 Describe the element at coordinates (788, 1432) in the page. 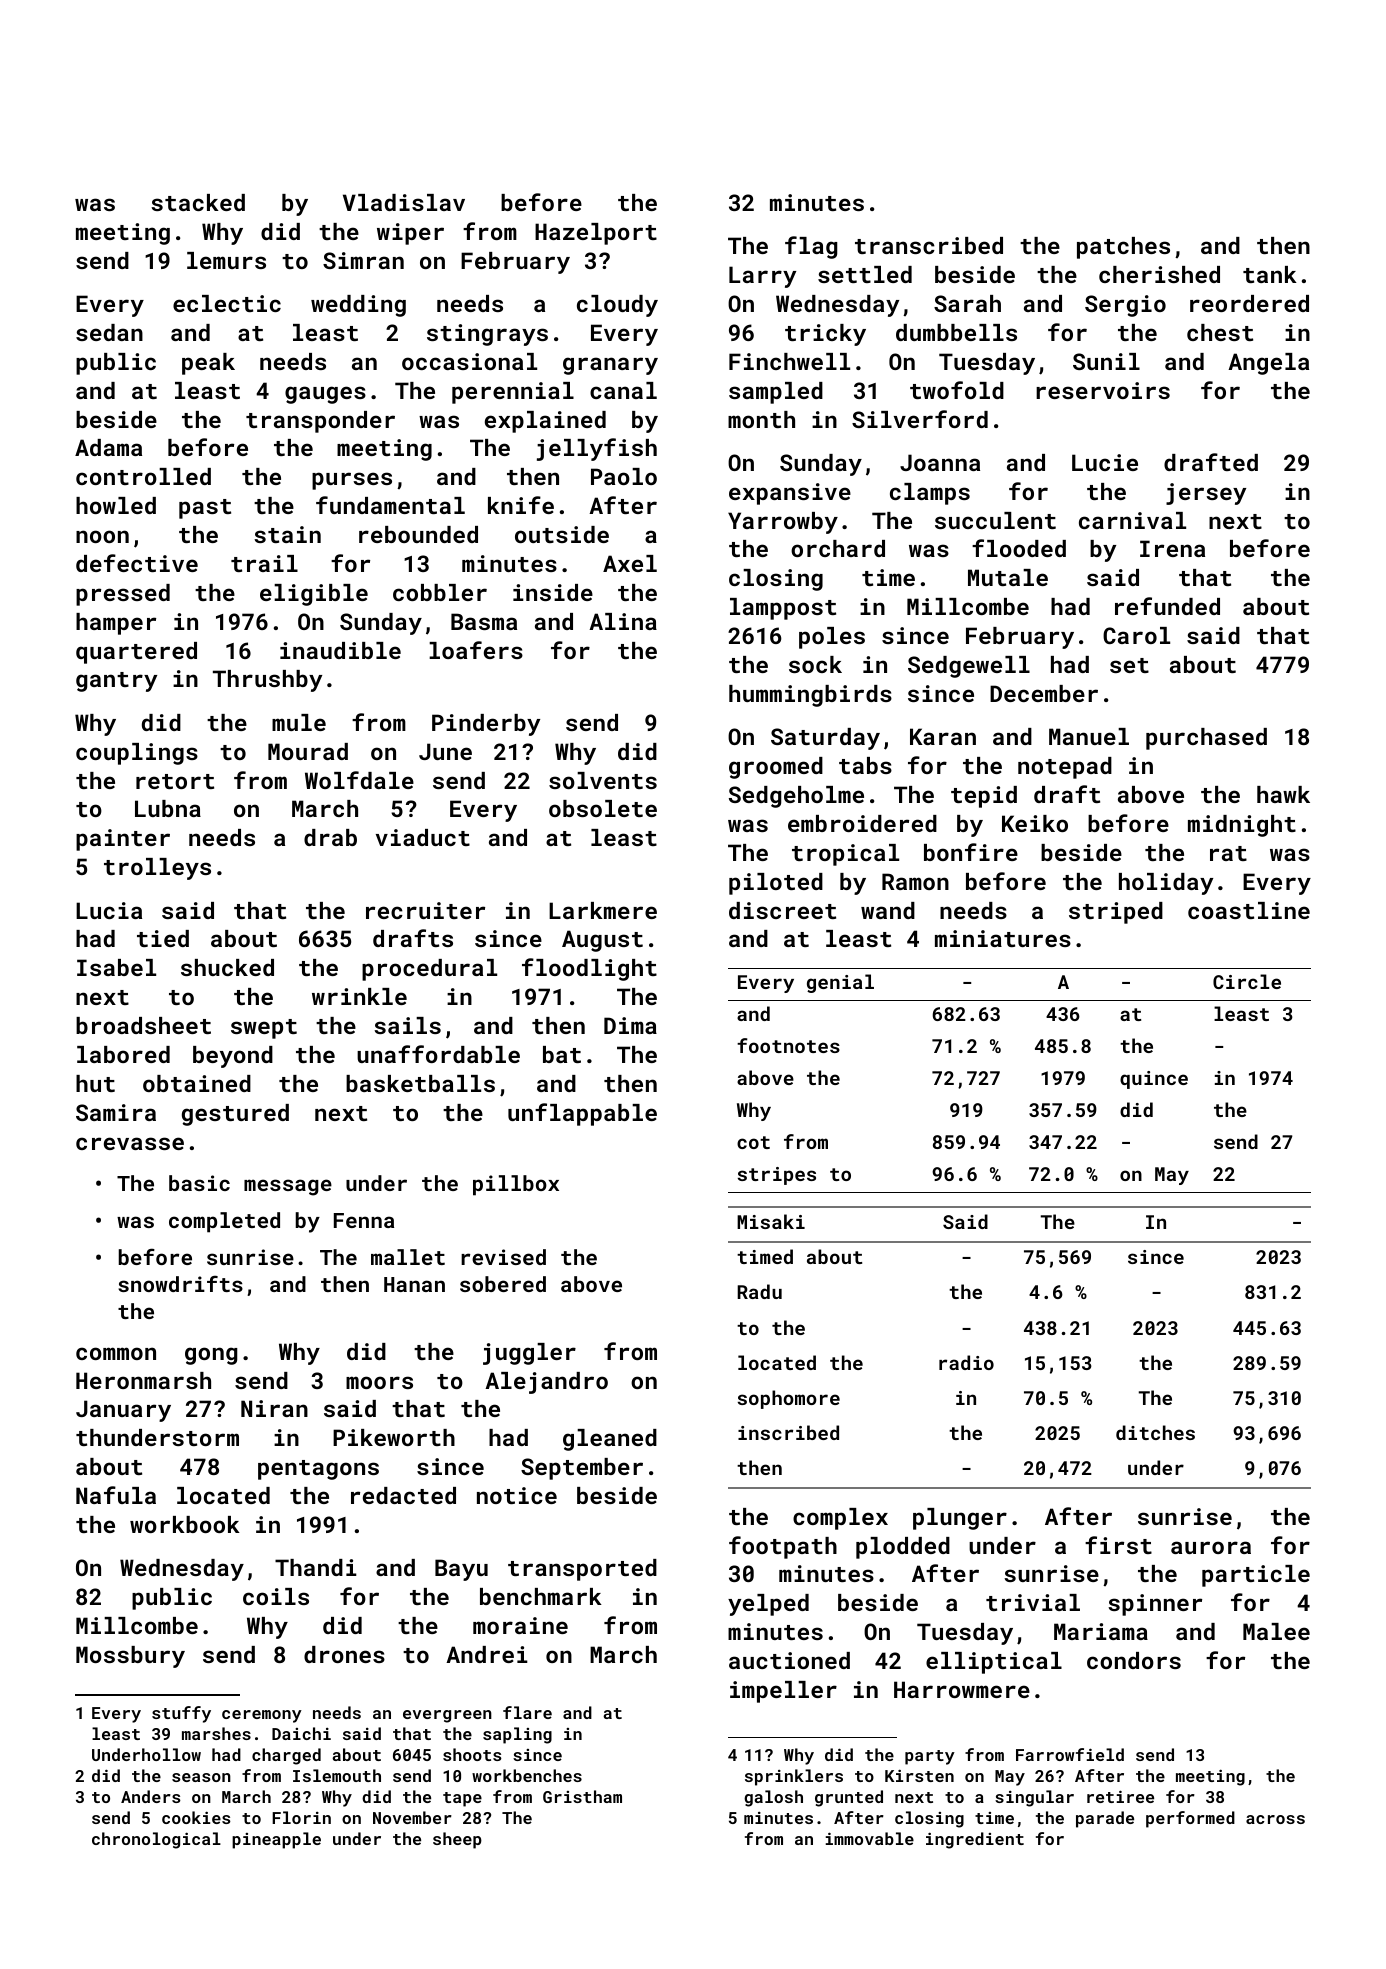

I see `inscribed` at that location.
